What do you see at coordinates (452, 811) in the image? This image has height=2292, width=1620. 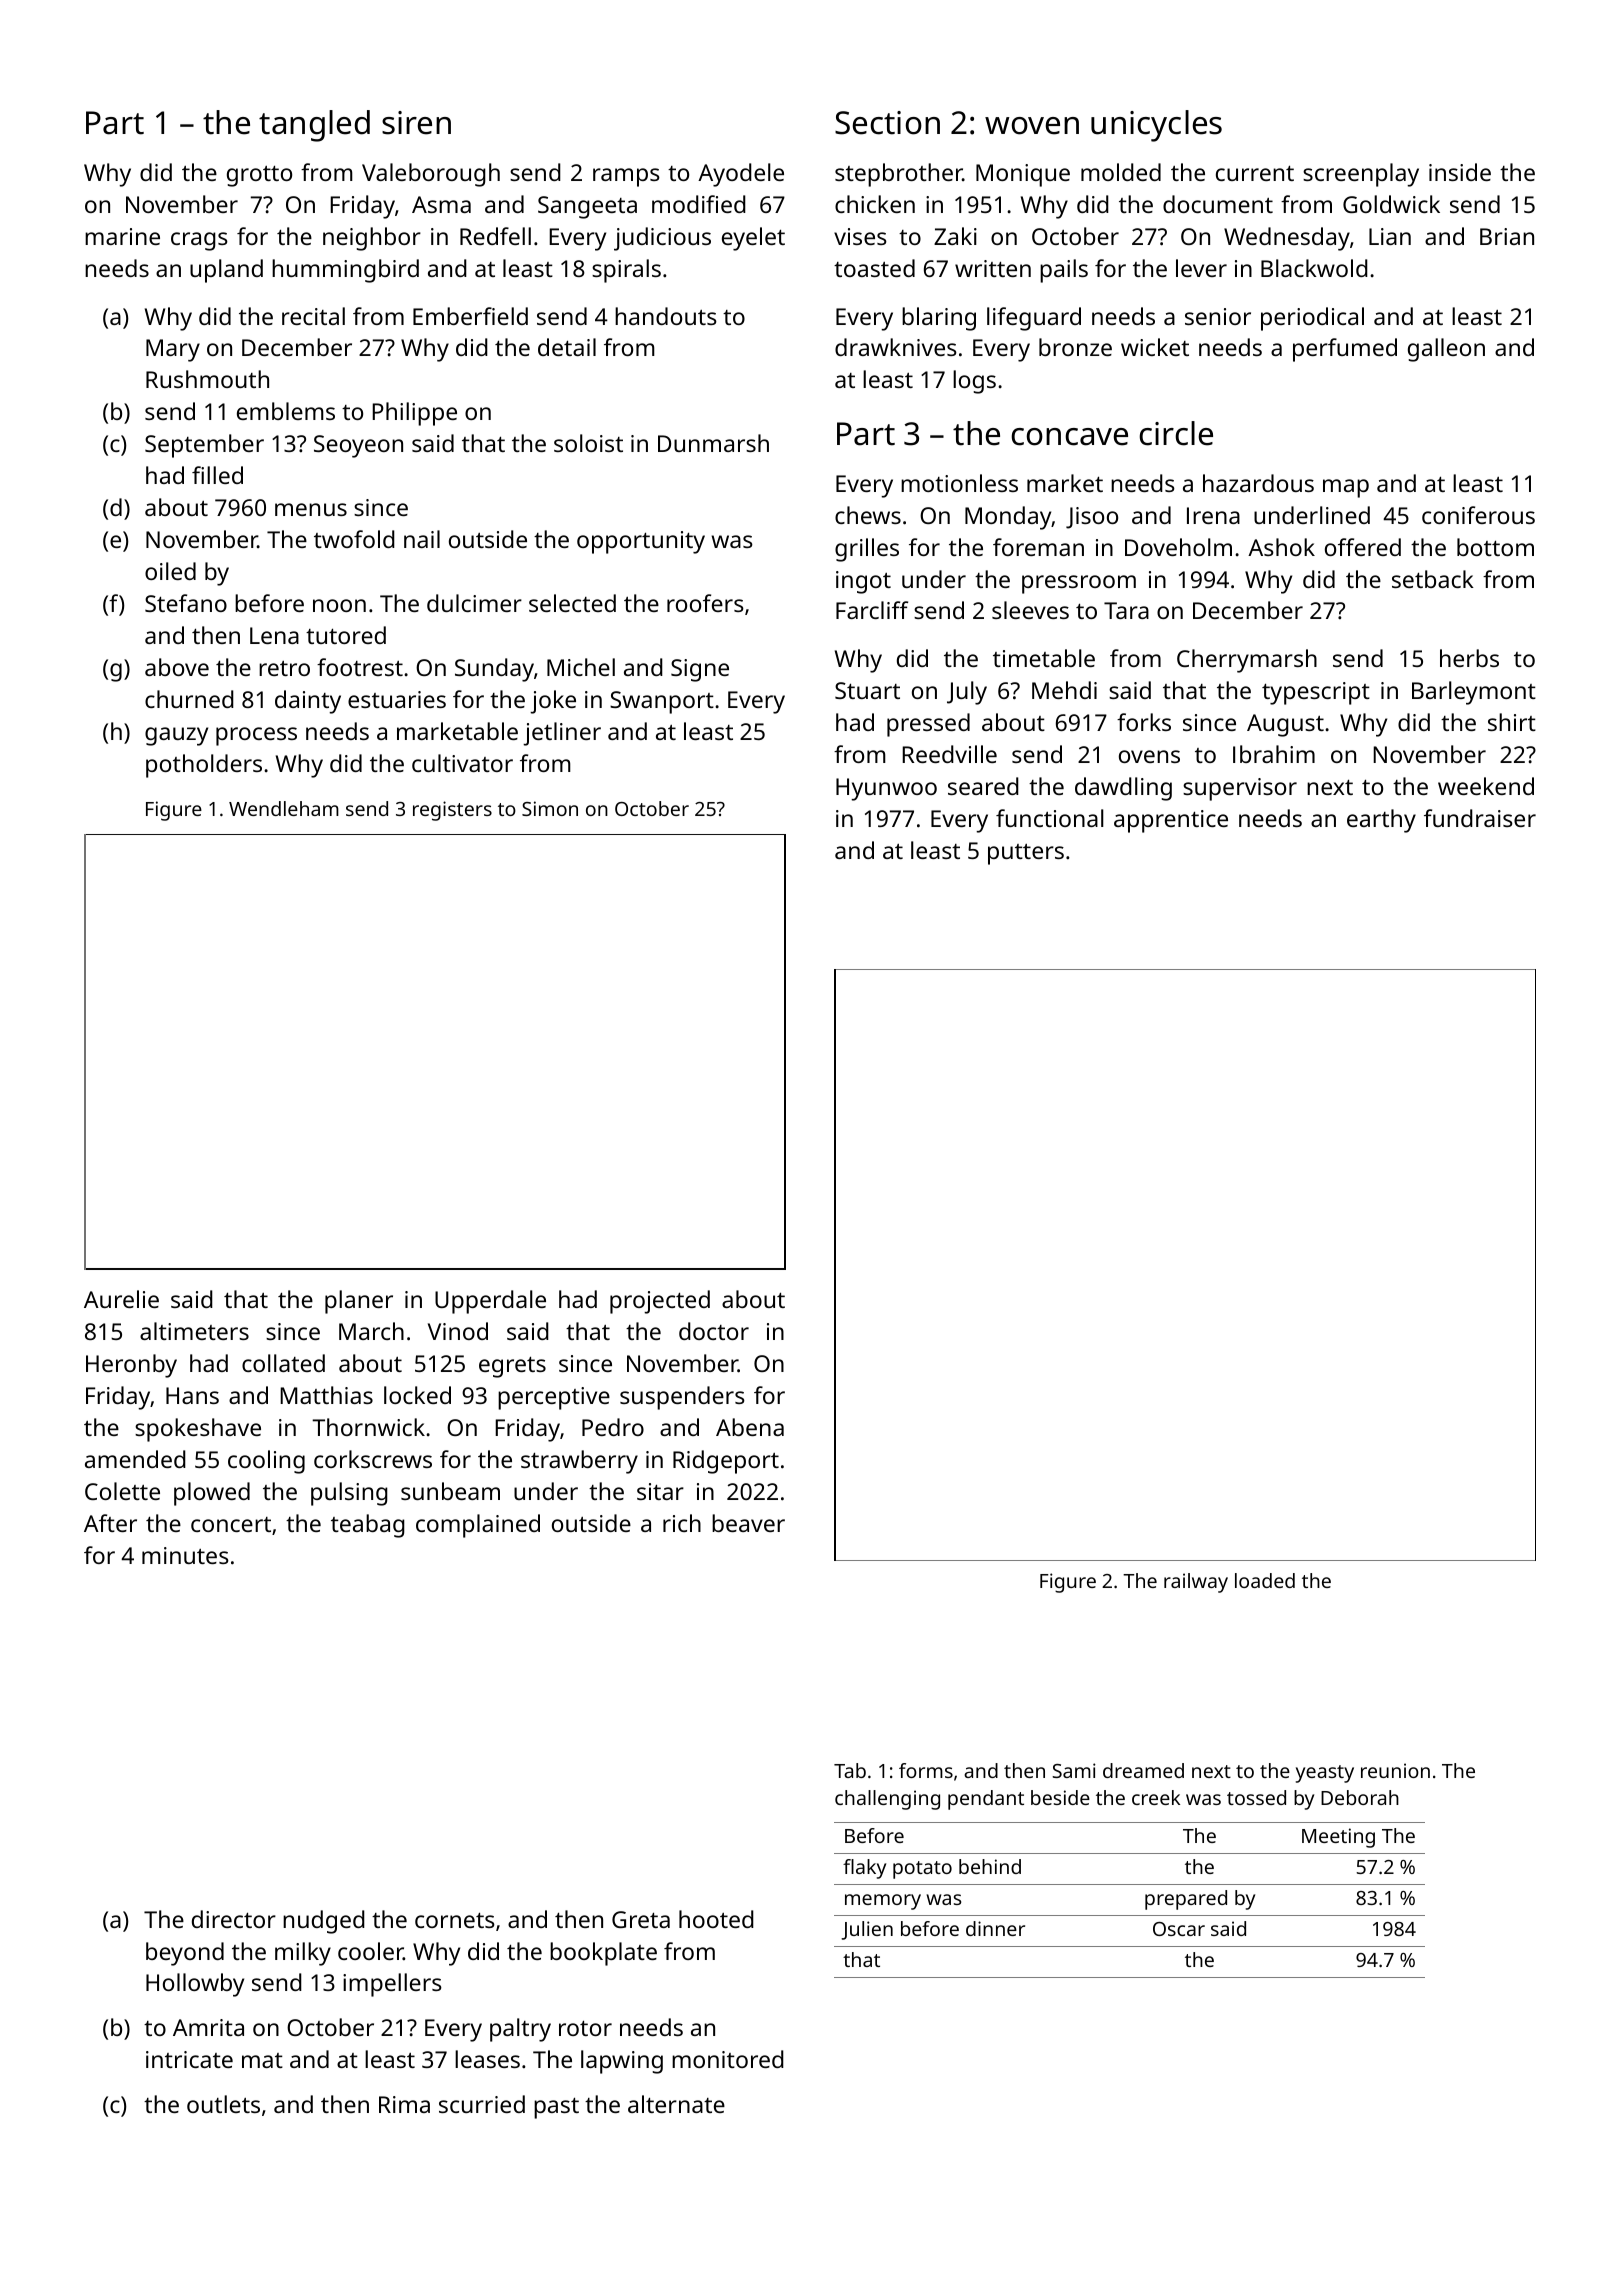 I see `registers` at bounding box center [452, 811].
